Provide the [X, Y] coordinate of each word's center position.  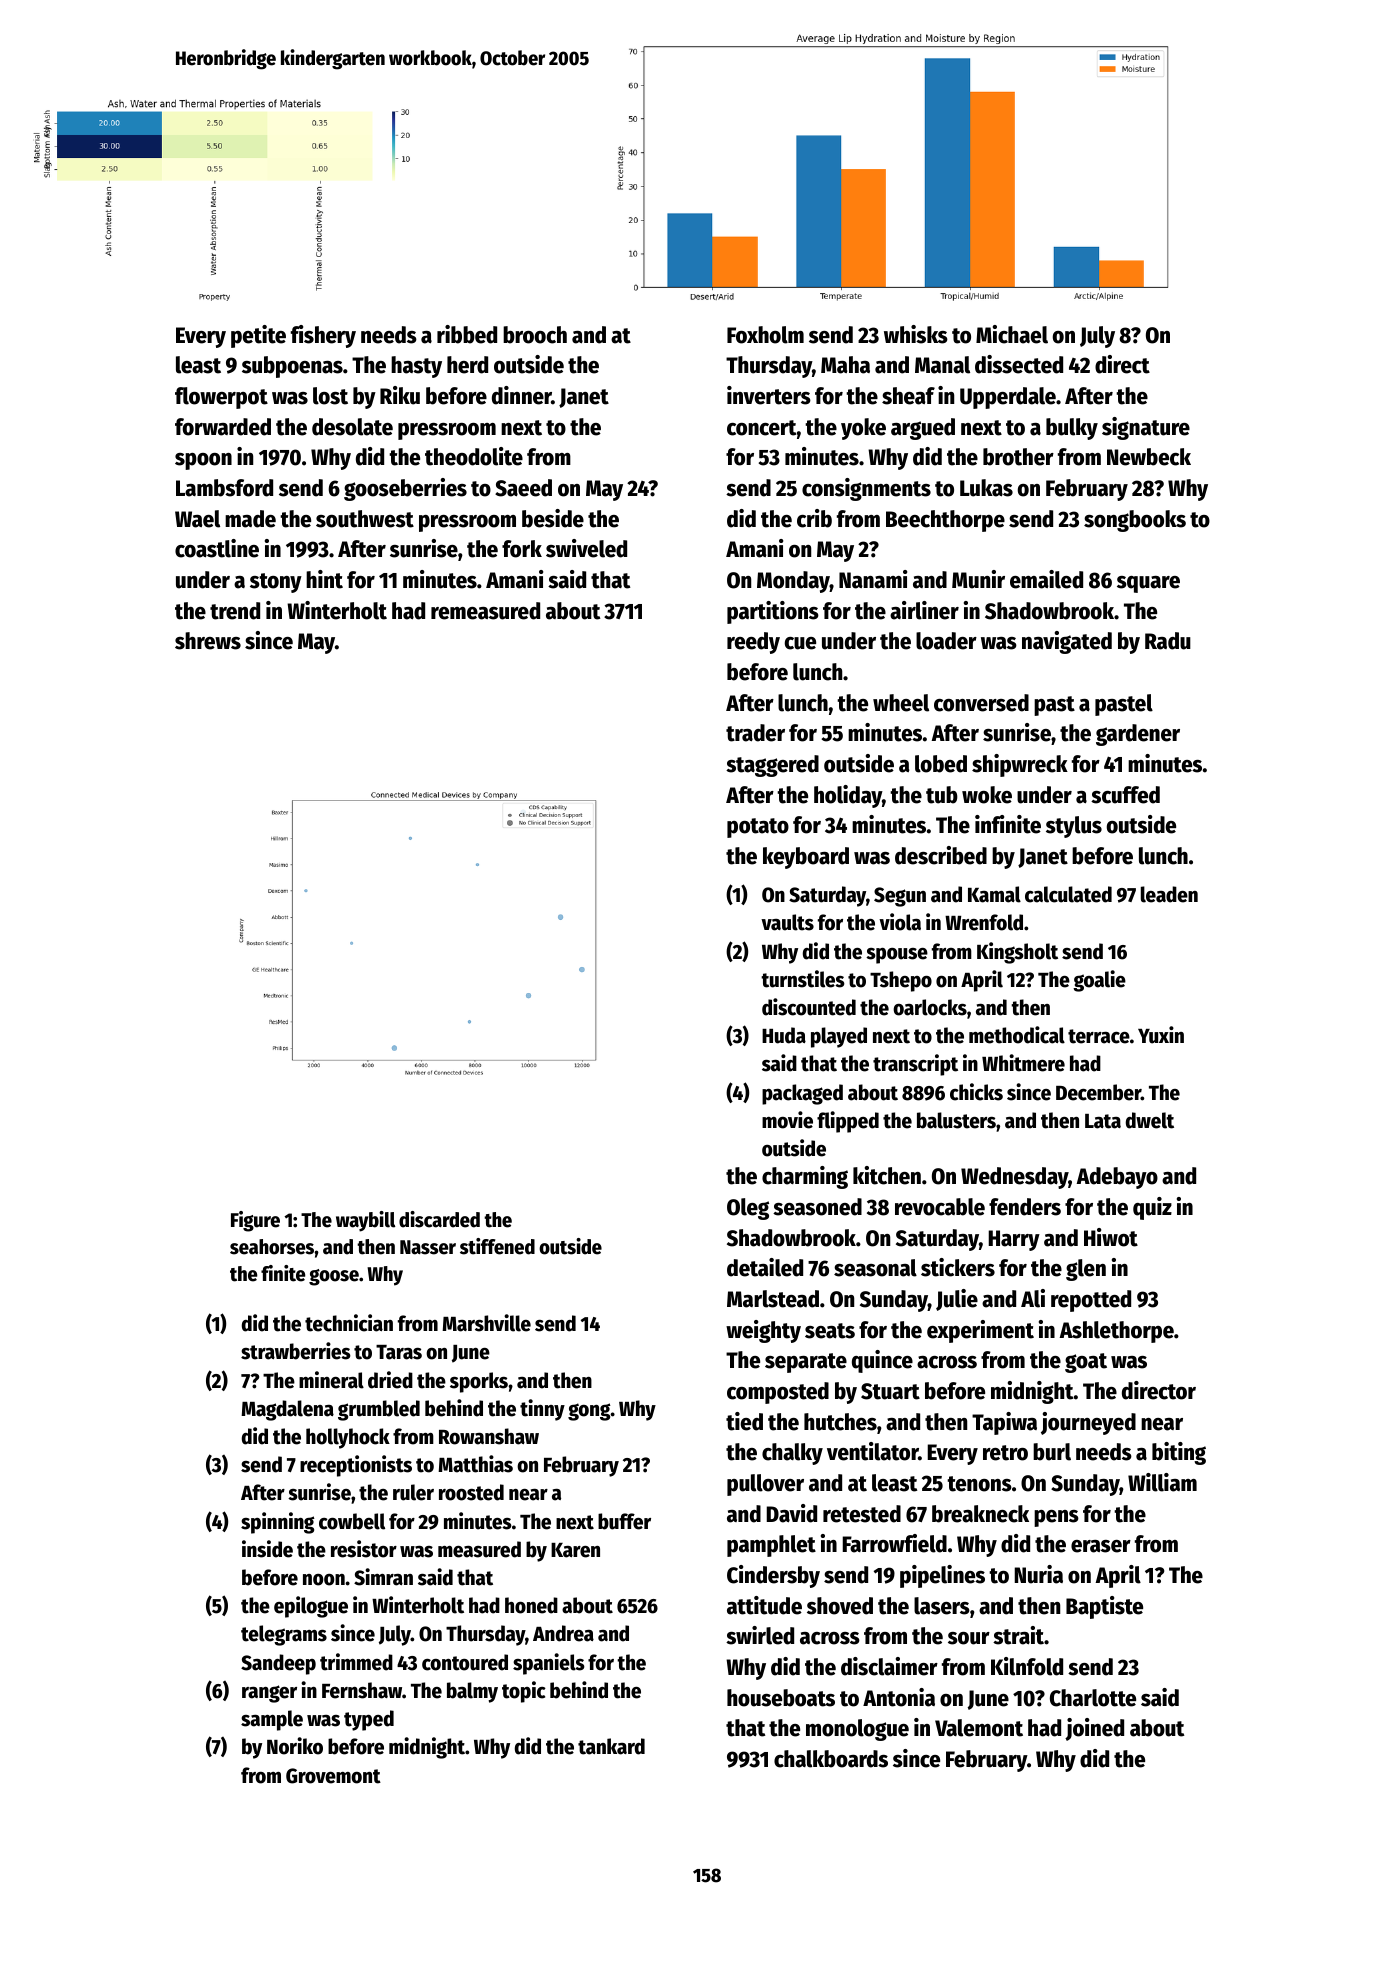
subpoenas [292, 367]
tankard [611, 1746]
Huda [784, 1035]
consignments [866, 489]
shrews [208, 641]
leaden [1169, 894]
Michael [1012, 334]
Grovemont [333, 1776]
